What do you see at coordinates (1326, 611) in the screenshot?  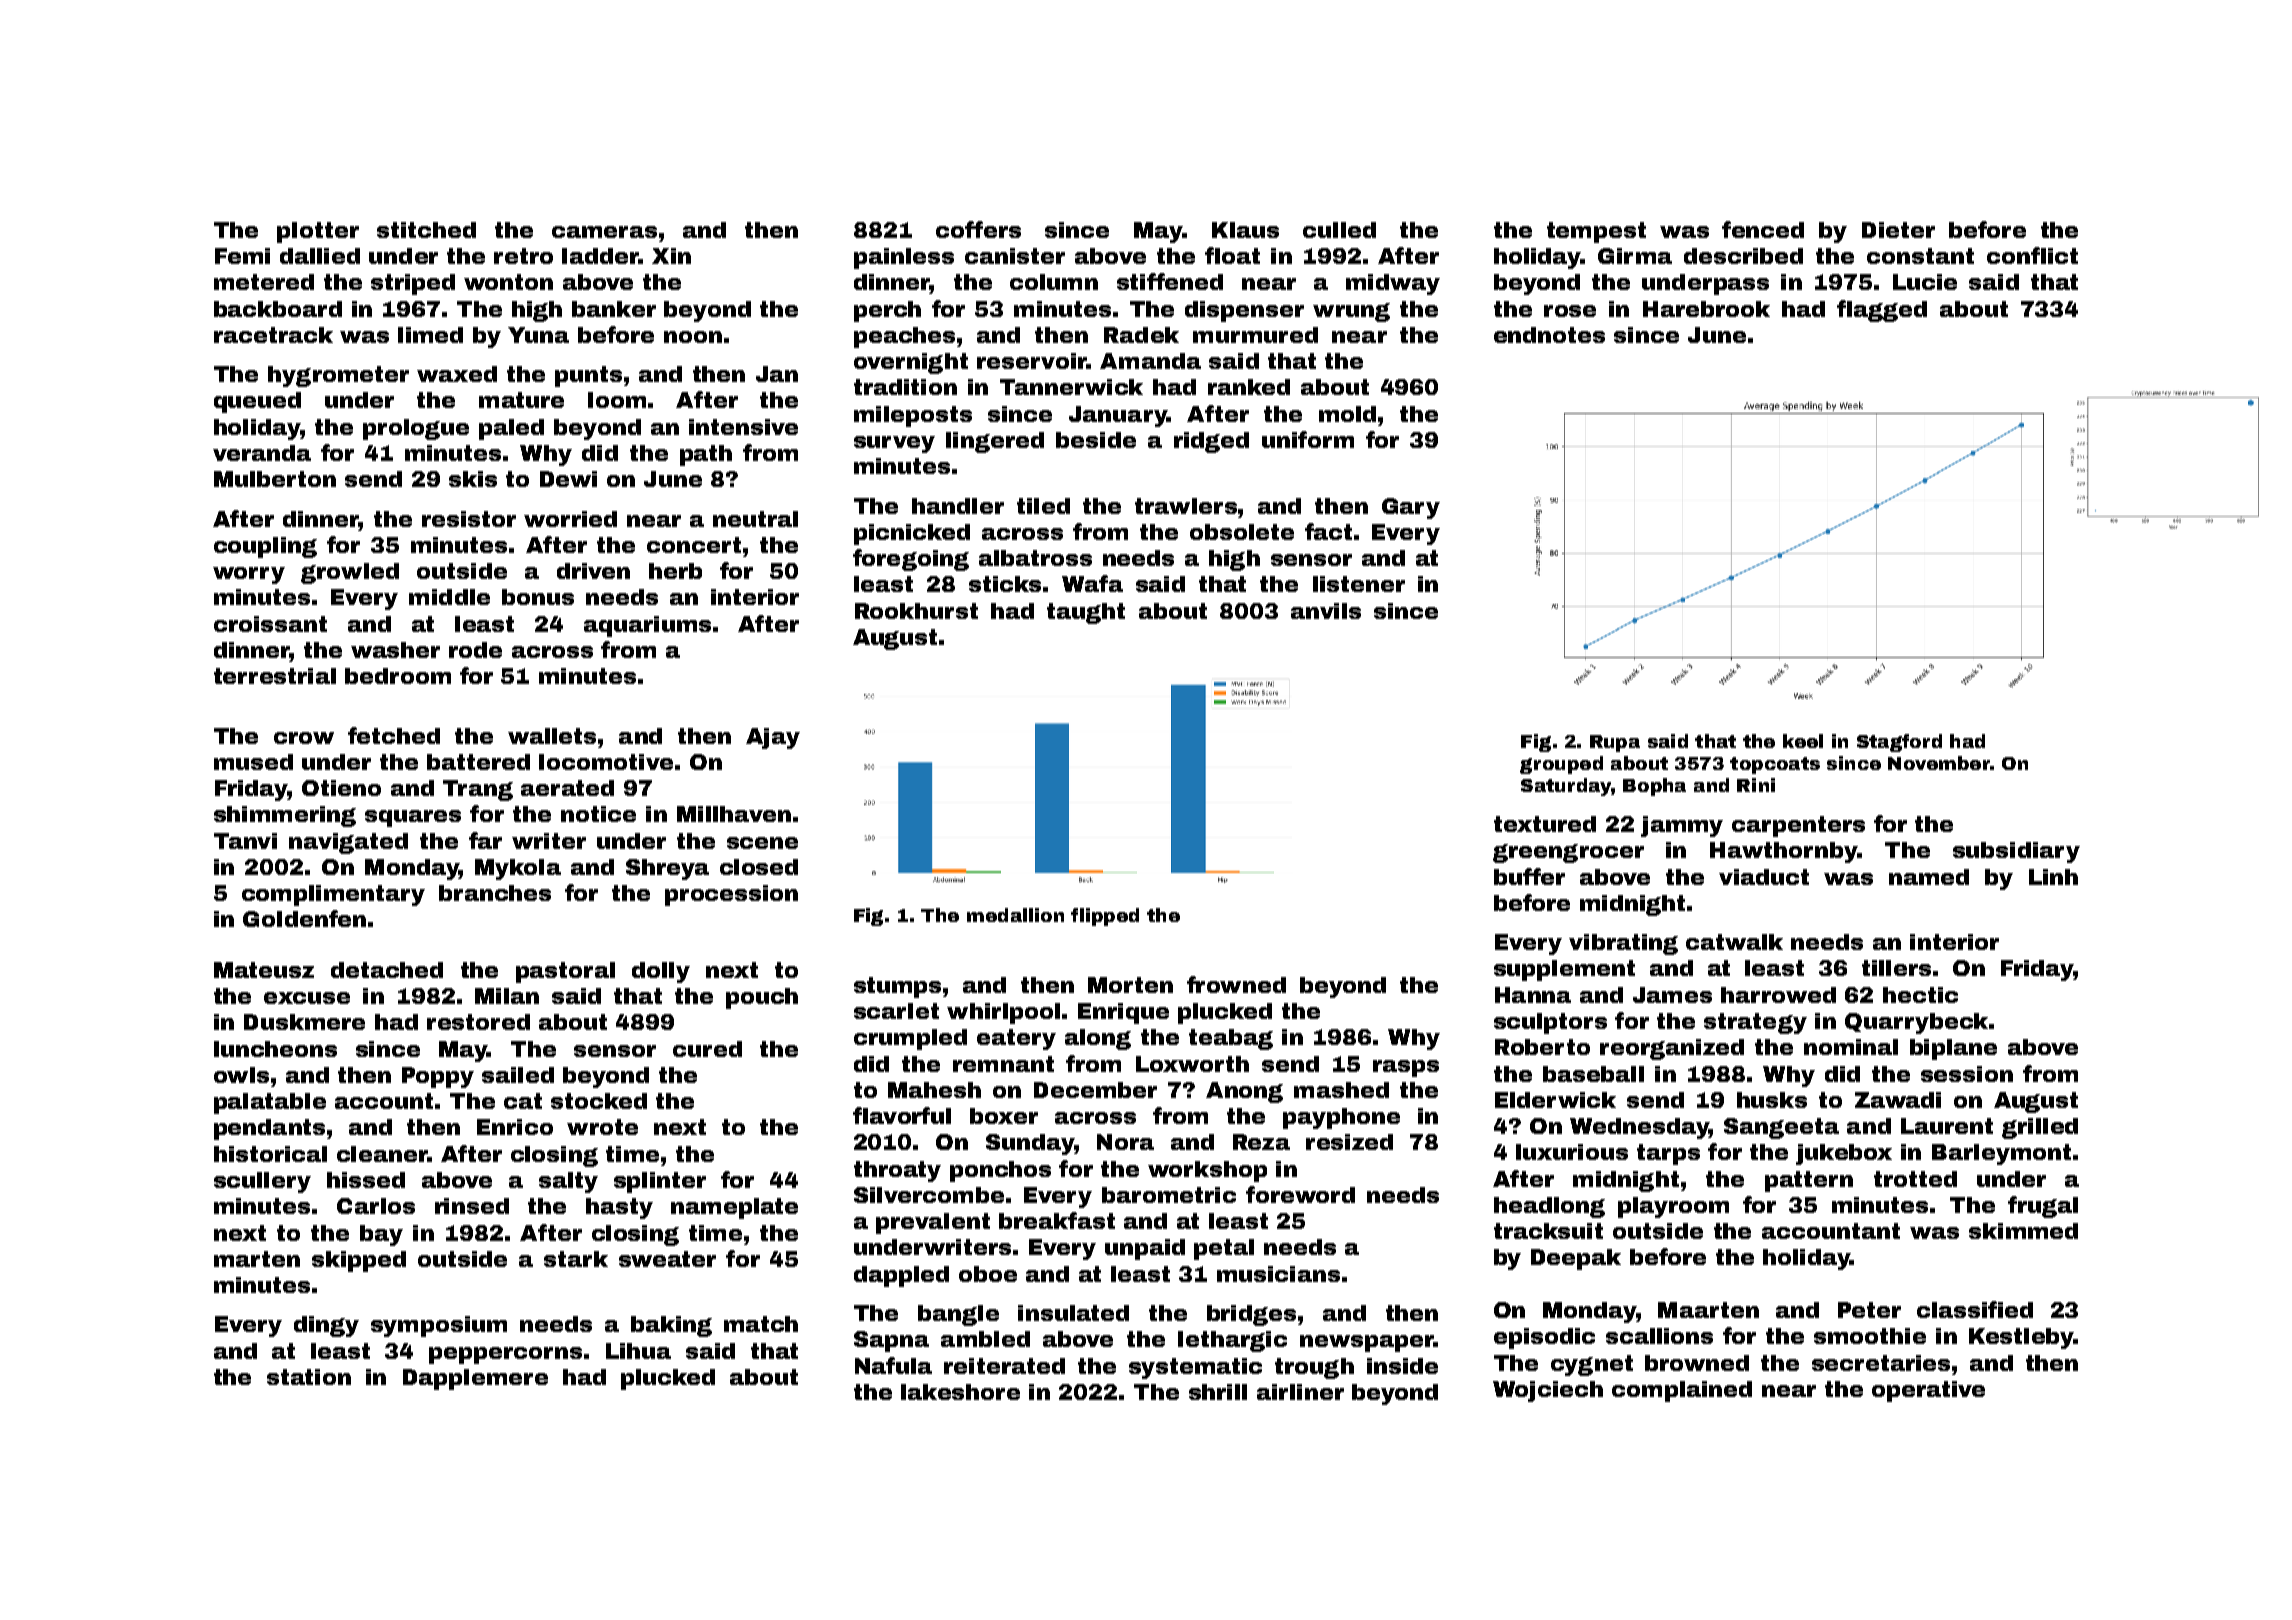 I see `anvils` at bounding box center [1326, 611].
